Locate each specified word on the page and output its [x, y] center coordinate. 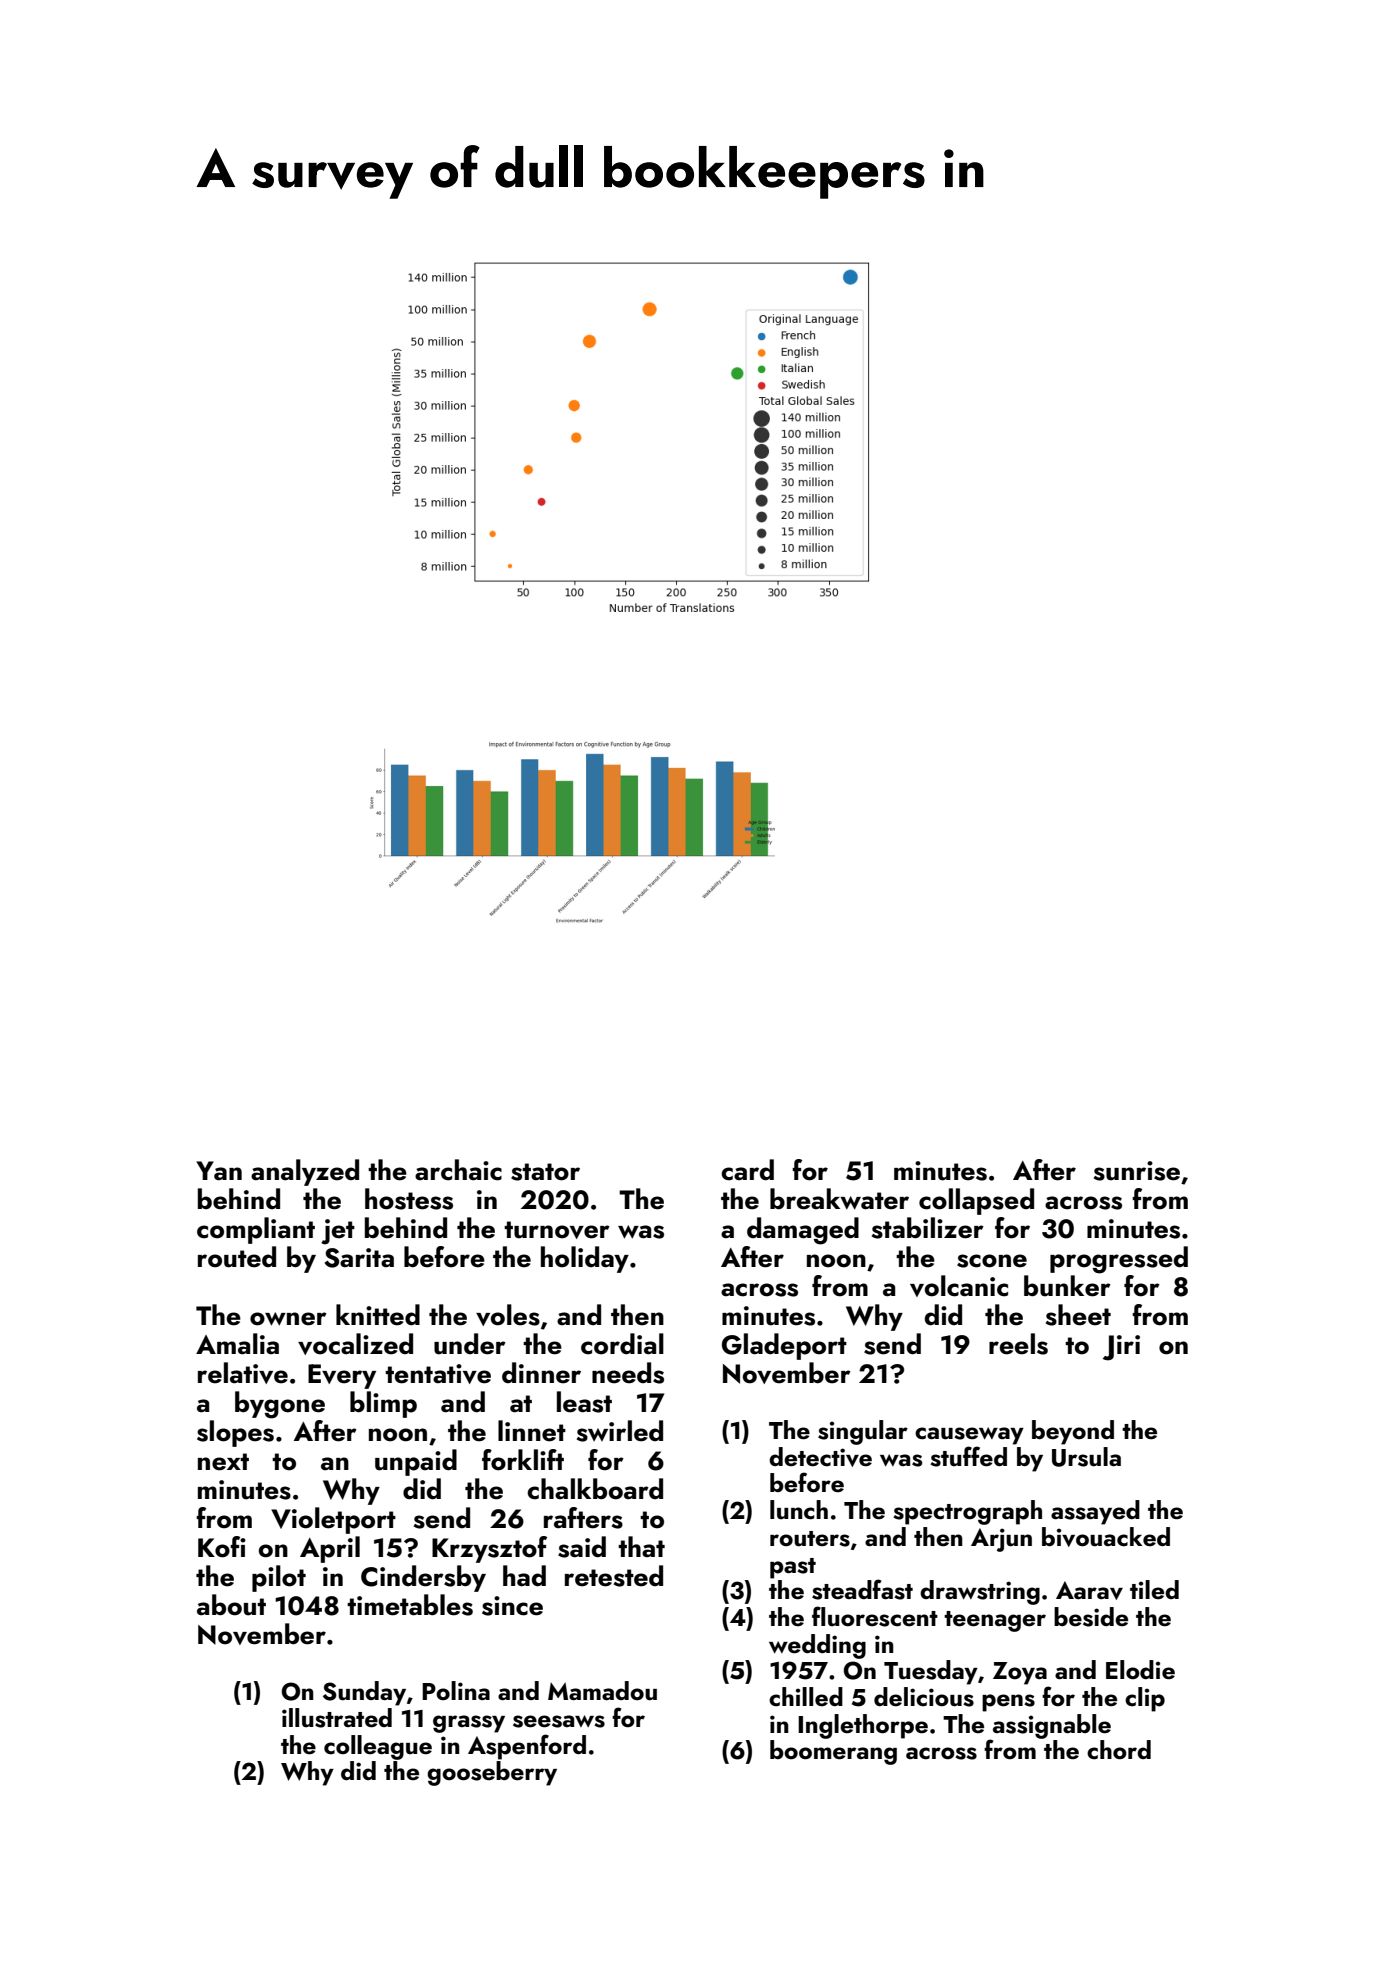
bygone [280, 1405]
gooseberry [492, 1773]
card [747, 1170]
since [512, 1606]
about [231, 1605]
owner [288, 1319]
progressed [1119, 1260]
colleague [378, 1747]
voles [508, 1315]
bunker [1067, 1286]
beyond [1073, 1432]
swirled [620, 1431]
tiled [1154, 1590]
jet [338, 1232]
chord [1119, 1750]
